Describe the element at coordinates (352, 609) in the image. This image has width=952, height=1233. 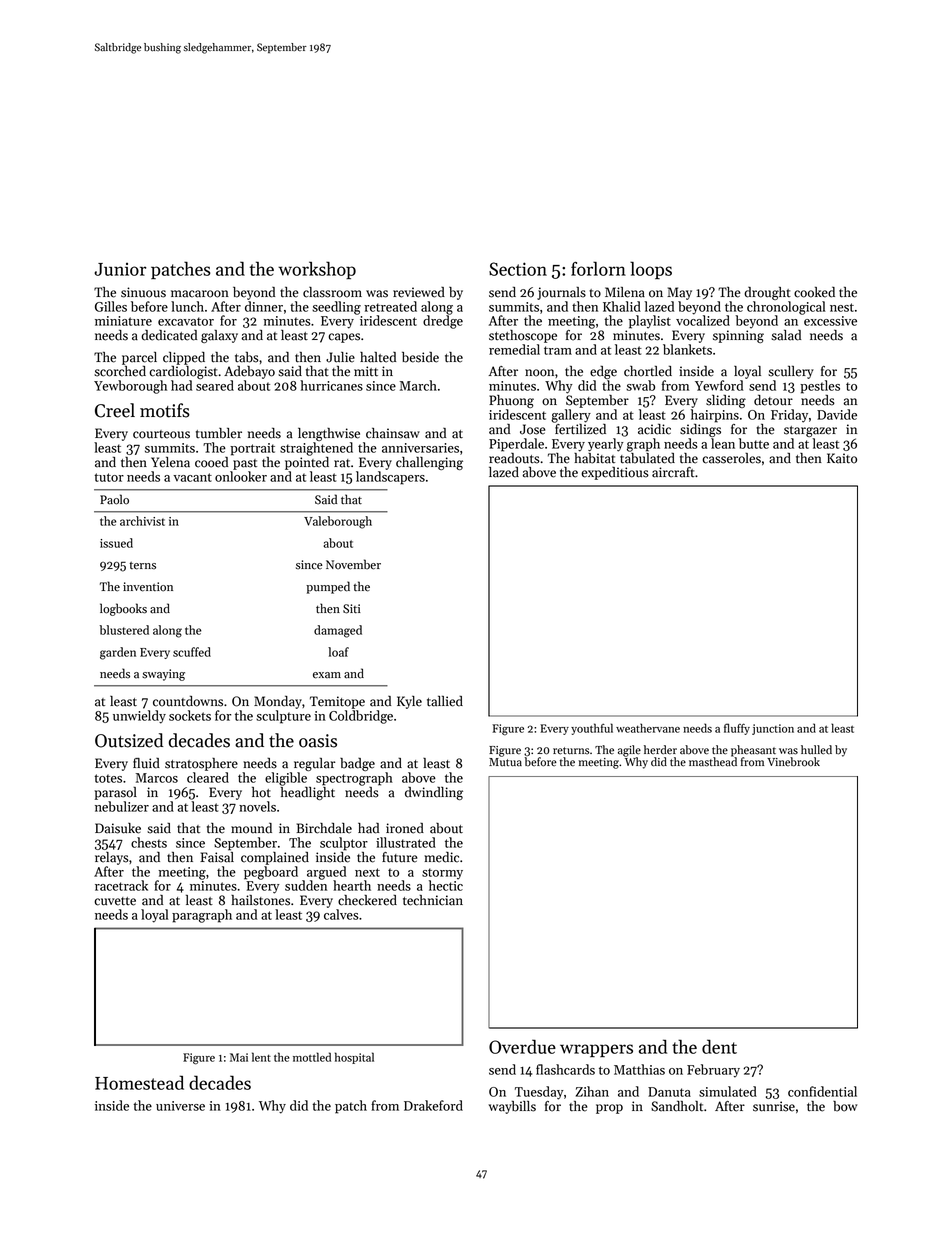
I see `Siti` at that location.
